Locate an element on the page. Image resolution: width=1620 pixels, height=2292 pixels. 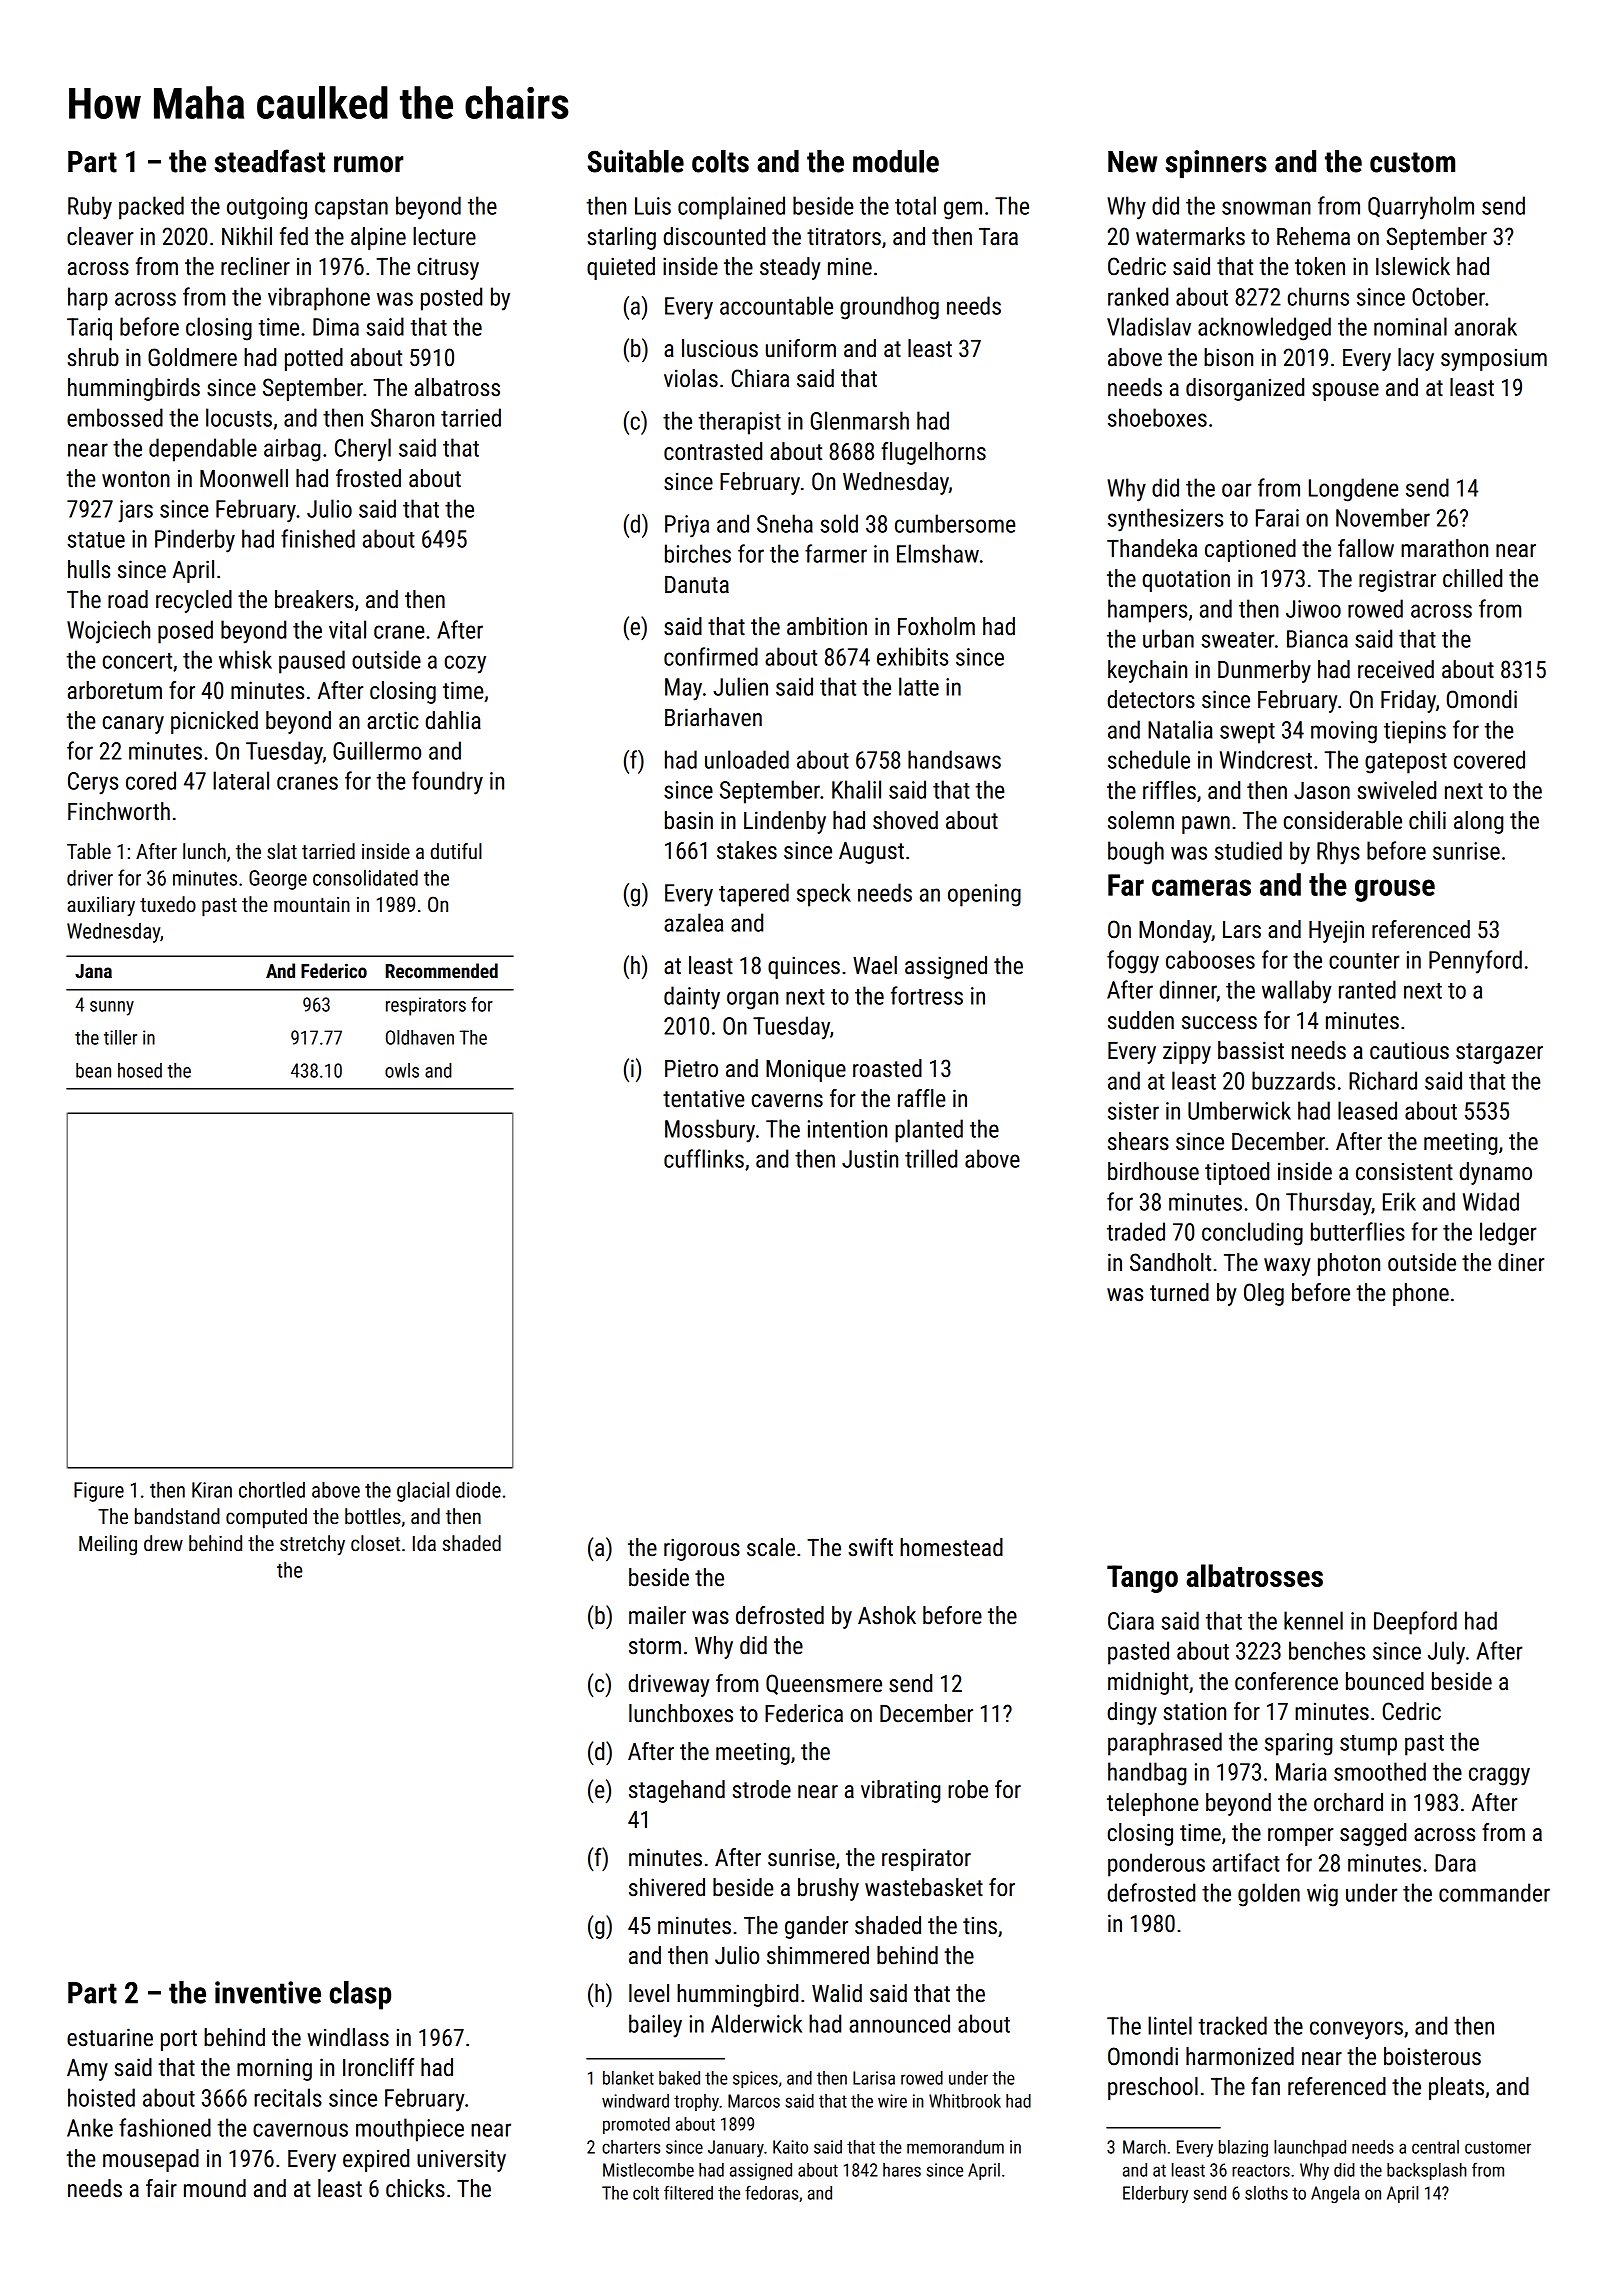
Tara is located at coordinates (998, 236).
